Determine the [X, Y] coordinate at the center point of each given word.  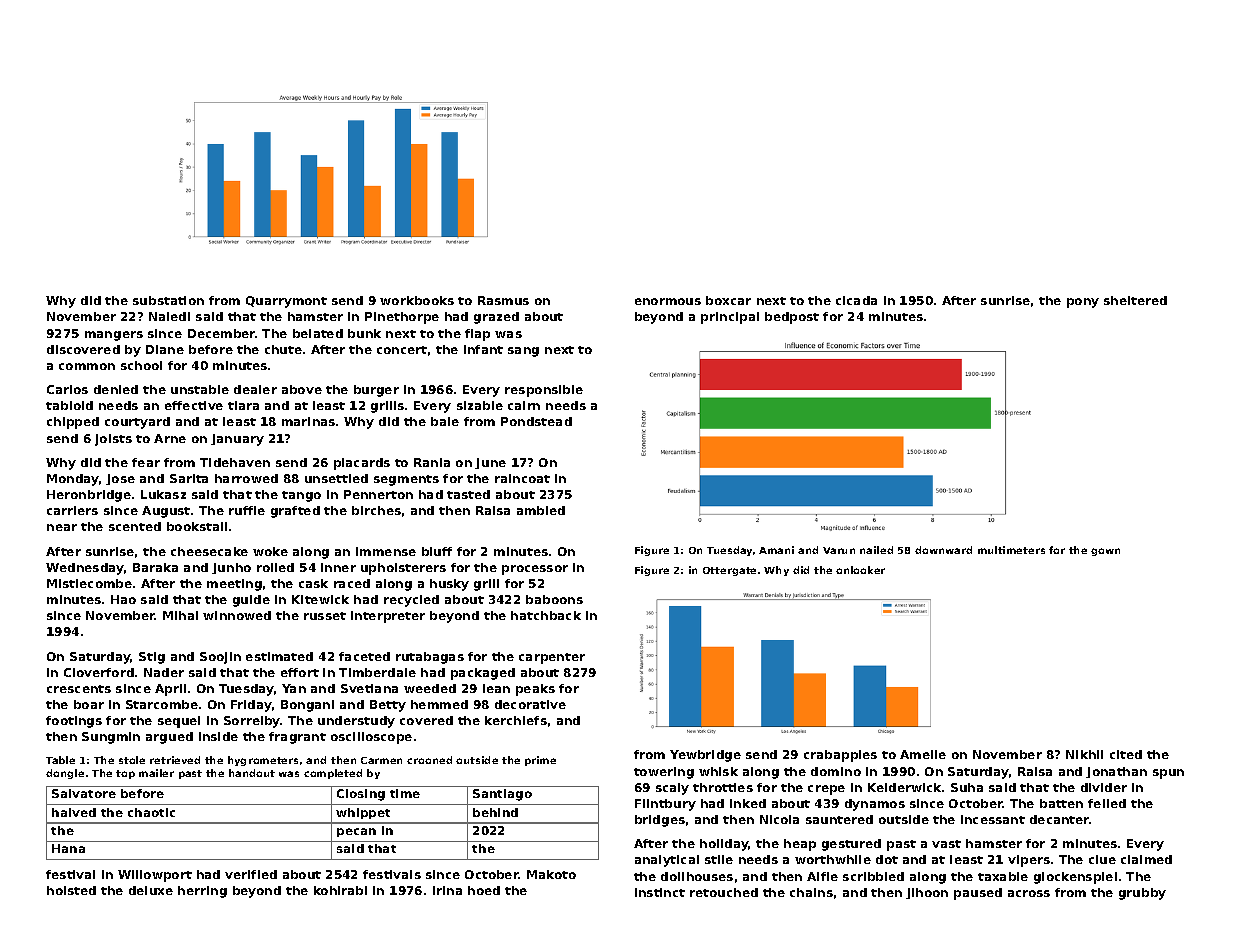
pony [1083, 303]
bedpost [792, 318]
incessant [993, 819]
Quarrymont [286, 302]
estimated [279, 656]
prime [540, 761]
